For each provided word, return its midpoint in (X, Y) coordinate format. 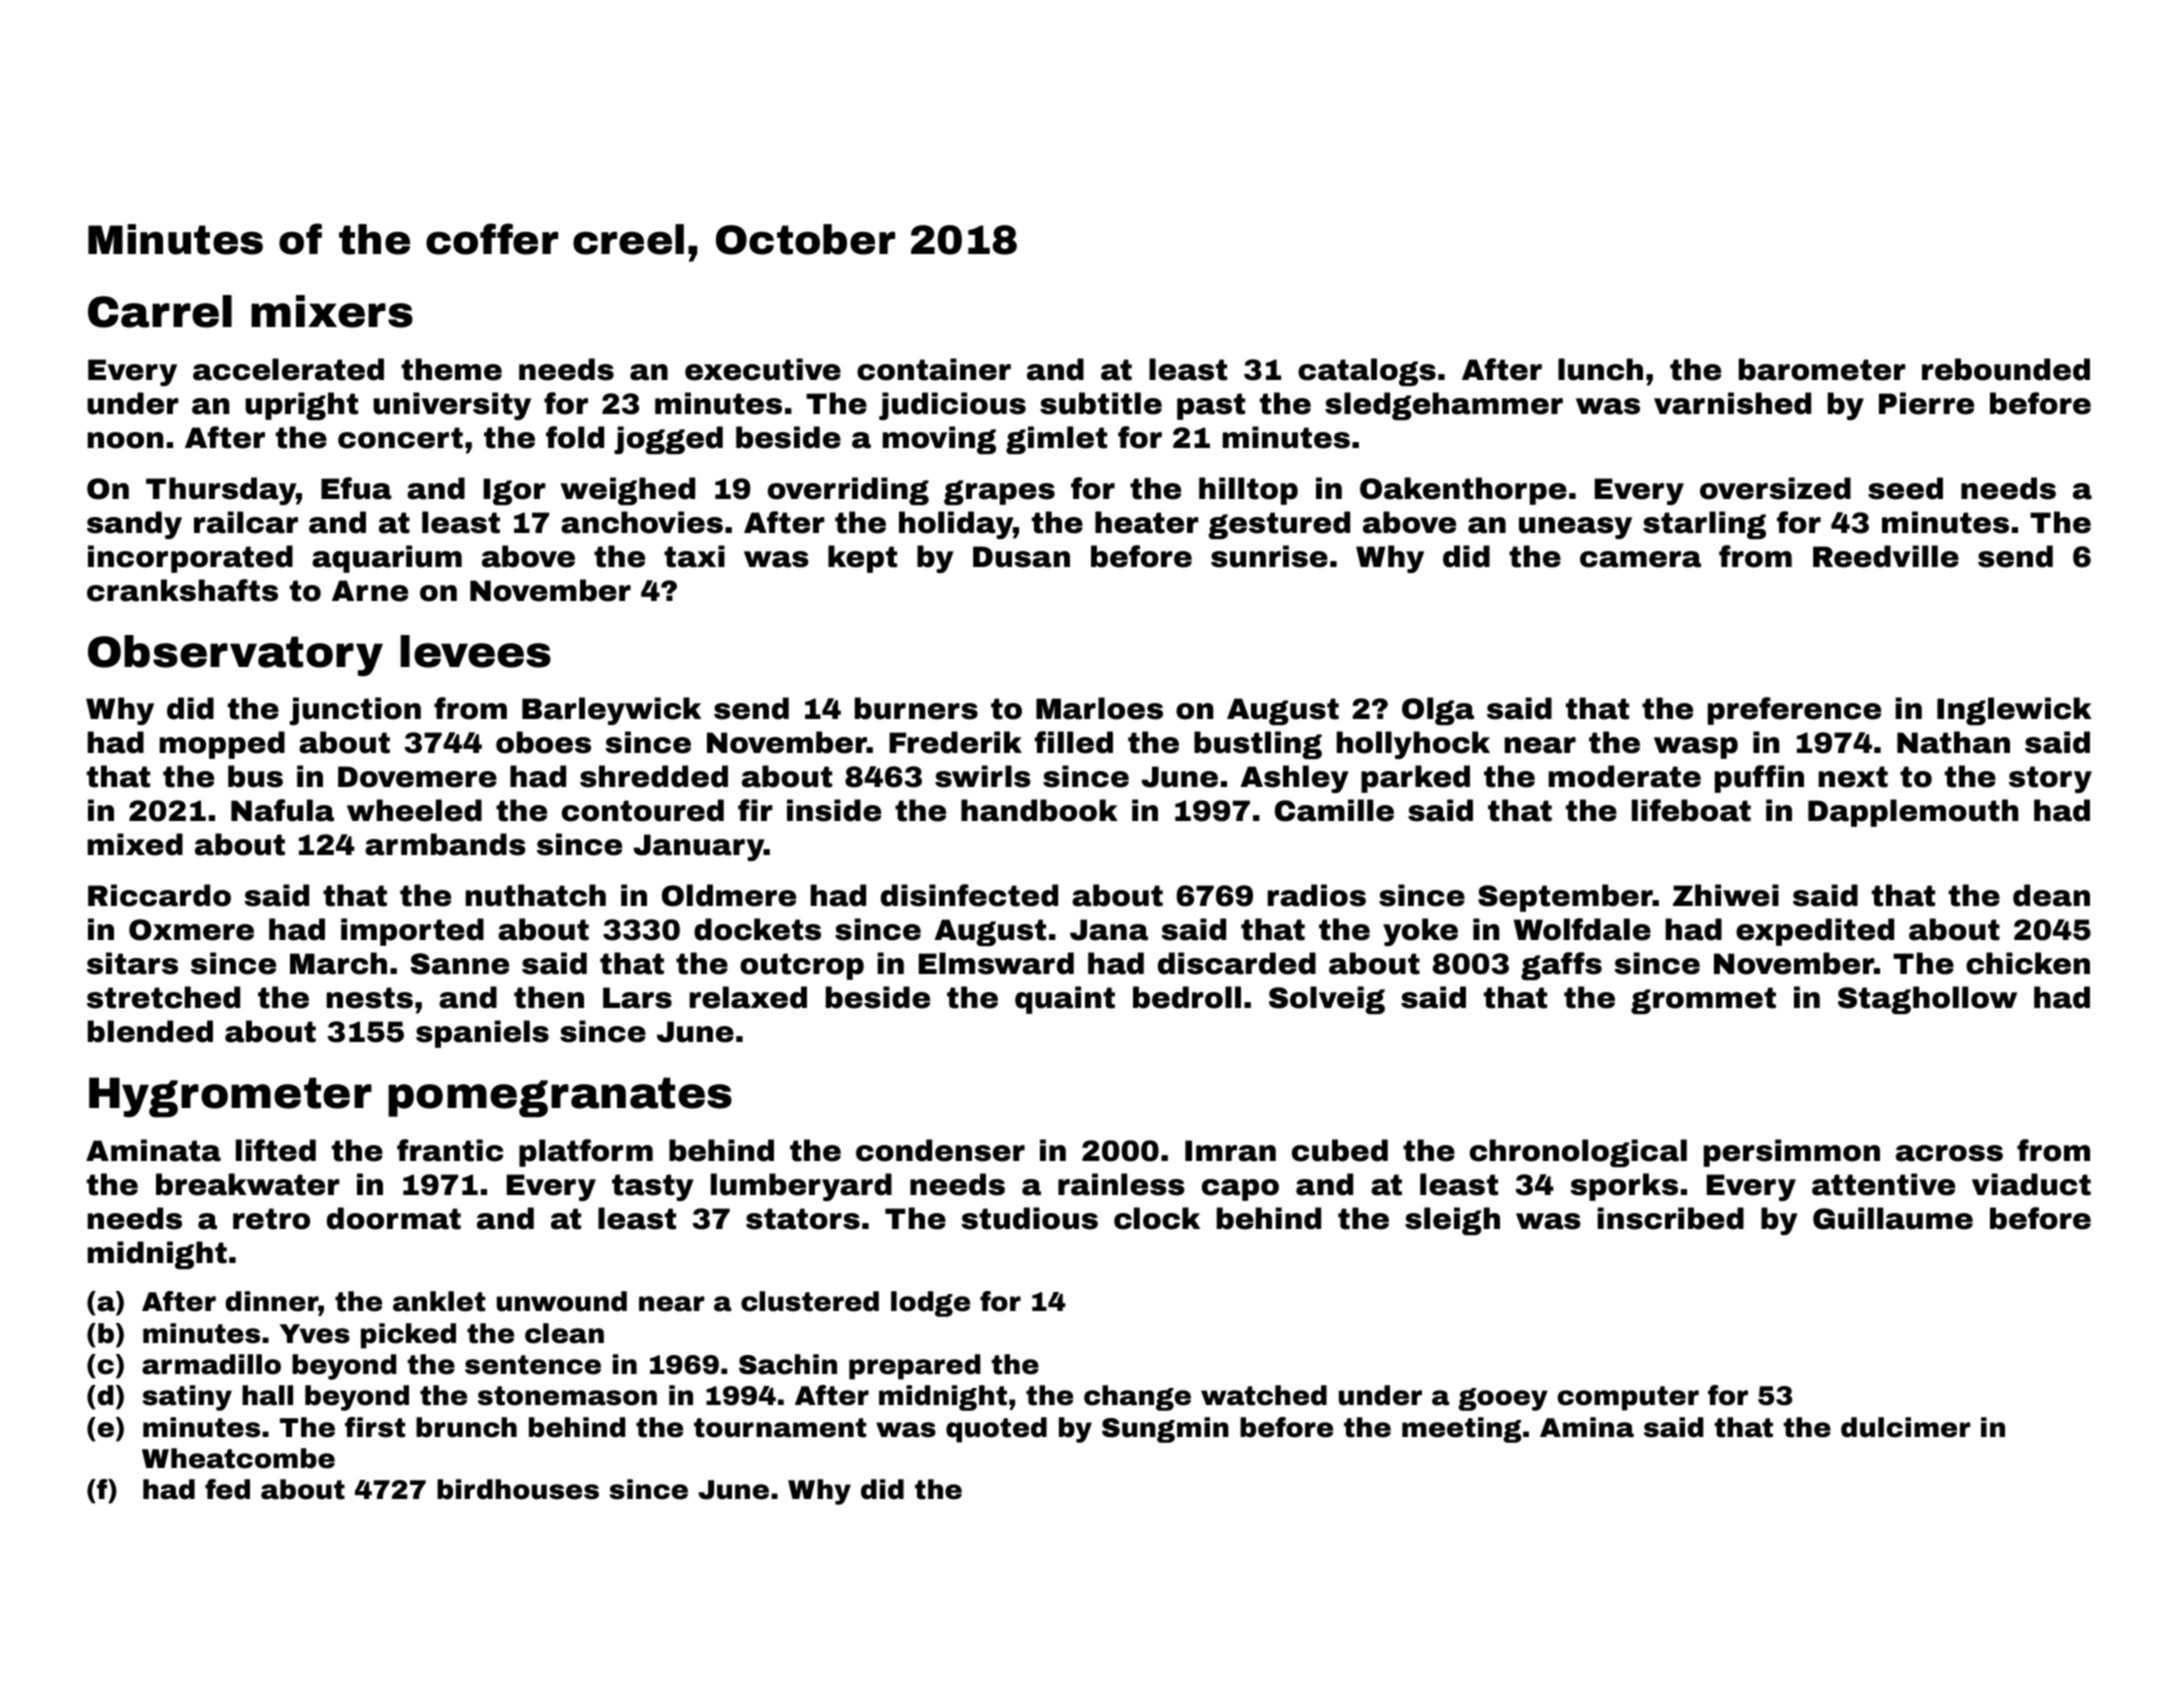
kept (862, 559)
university (452, 406)
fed (227, 1489)
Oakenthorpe (1463, 491)
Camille (1334, 810)
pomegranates (560, 1097)
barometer (1822, 369)
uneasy (1575, 528)
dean (2051, 895)
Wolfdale (1582, 929)
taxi (694, 556)
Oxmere (191, 930)
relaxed (748, 997)
